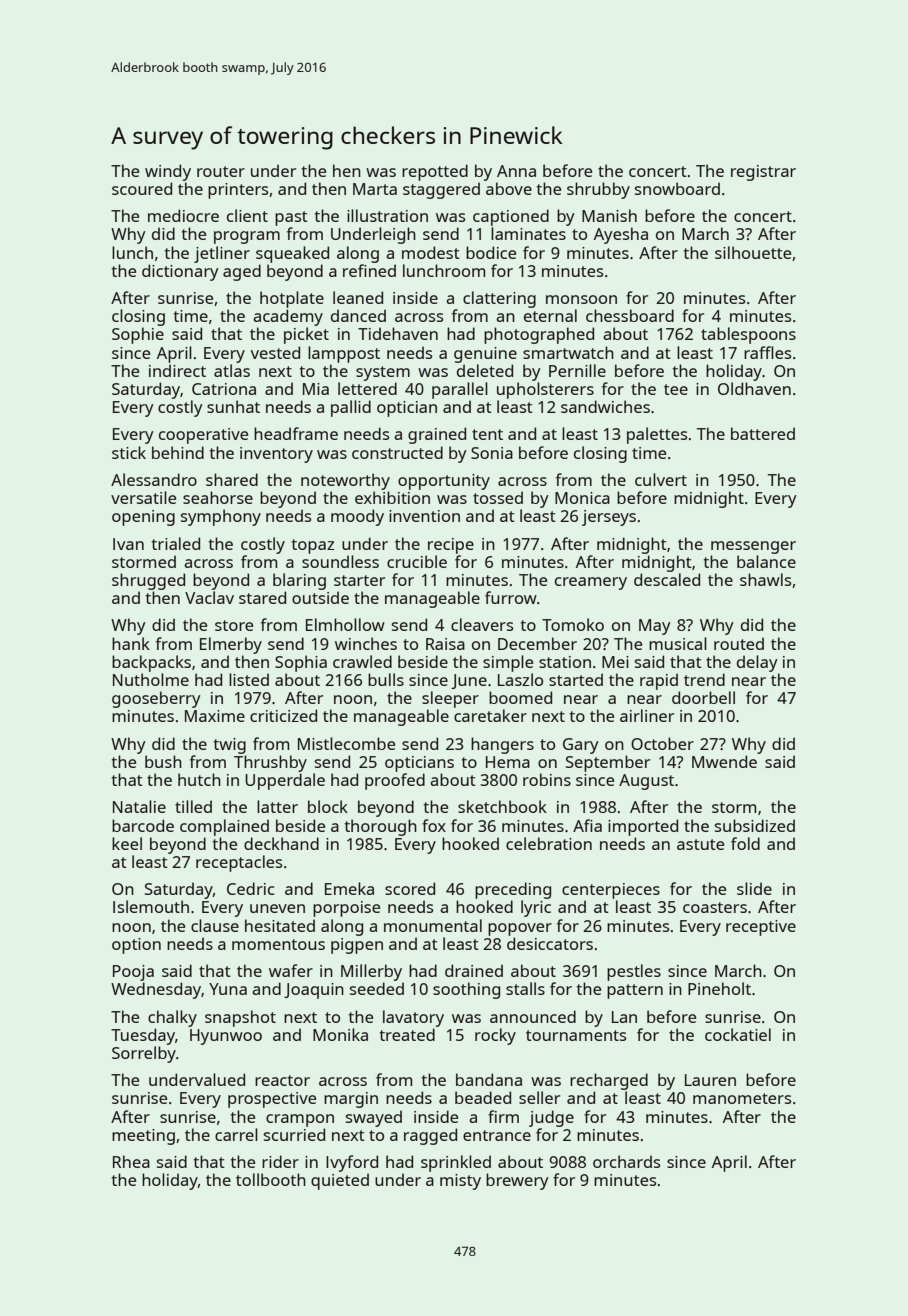 Image resolution: width=908 pixels, height=1316 pixels. Describe the element at coordinates (643, 827) in the screenshot. I see `imported` at that location.
